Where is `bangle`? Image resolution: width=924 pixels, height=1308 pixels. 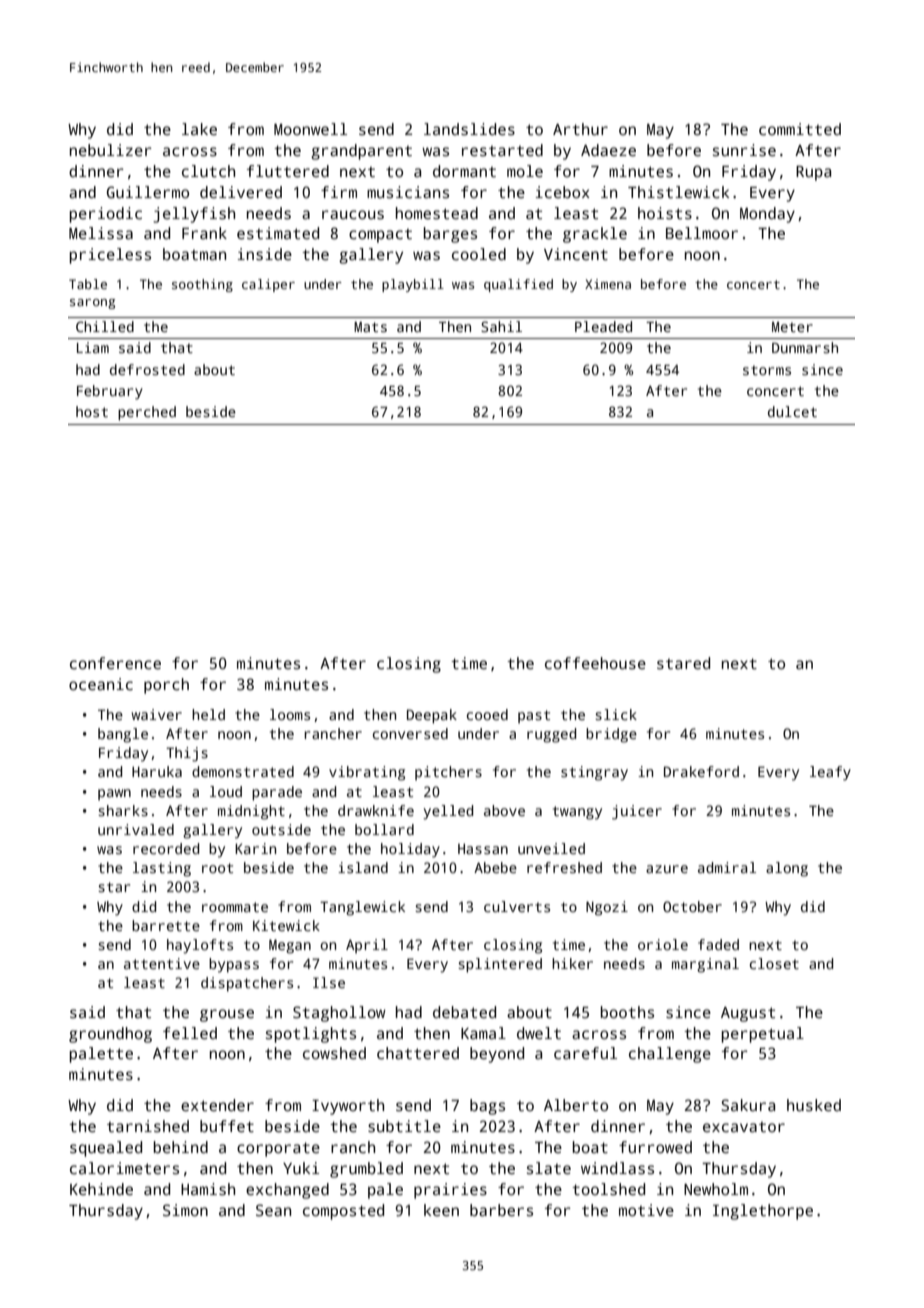
bangle is located at coordinates (123, 735).
